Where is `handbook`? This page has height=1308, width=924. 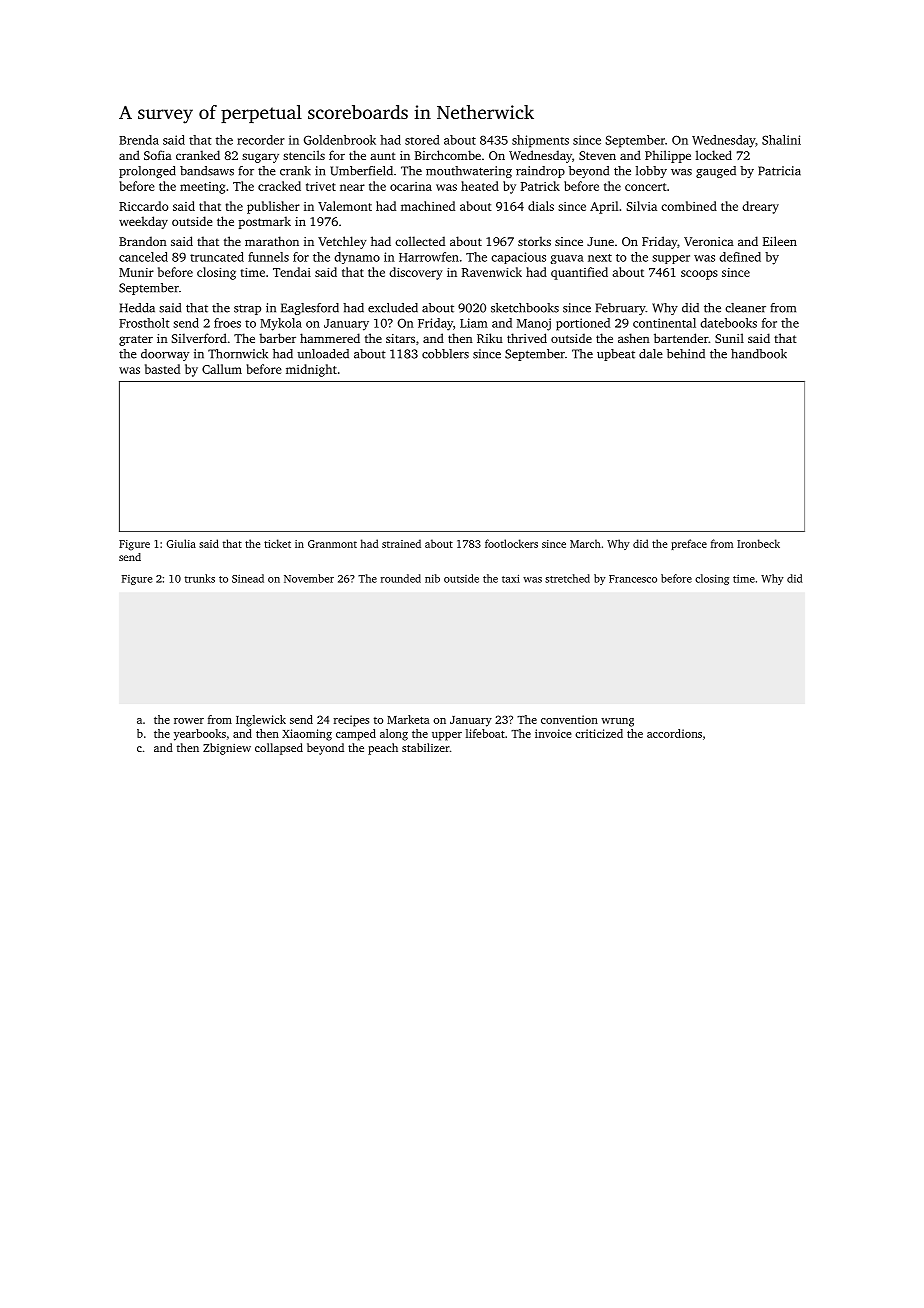 handbook is located at coordinates (759, 354).
